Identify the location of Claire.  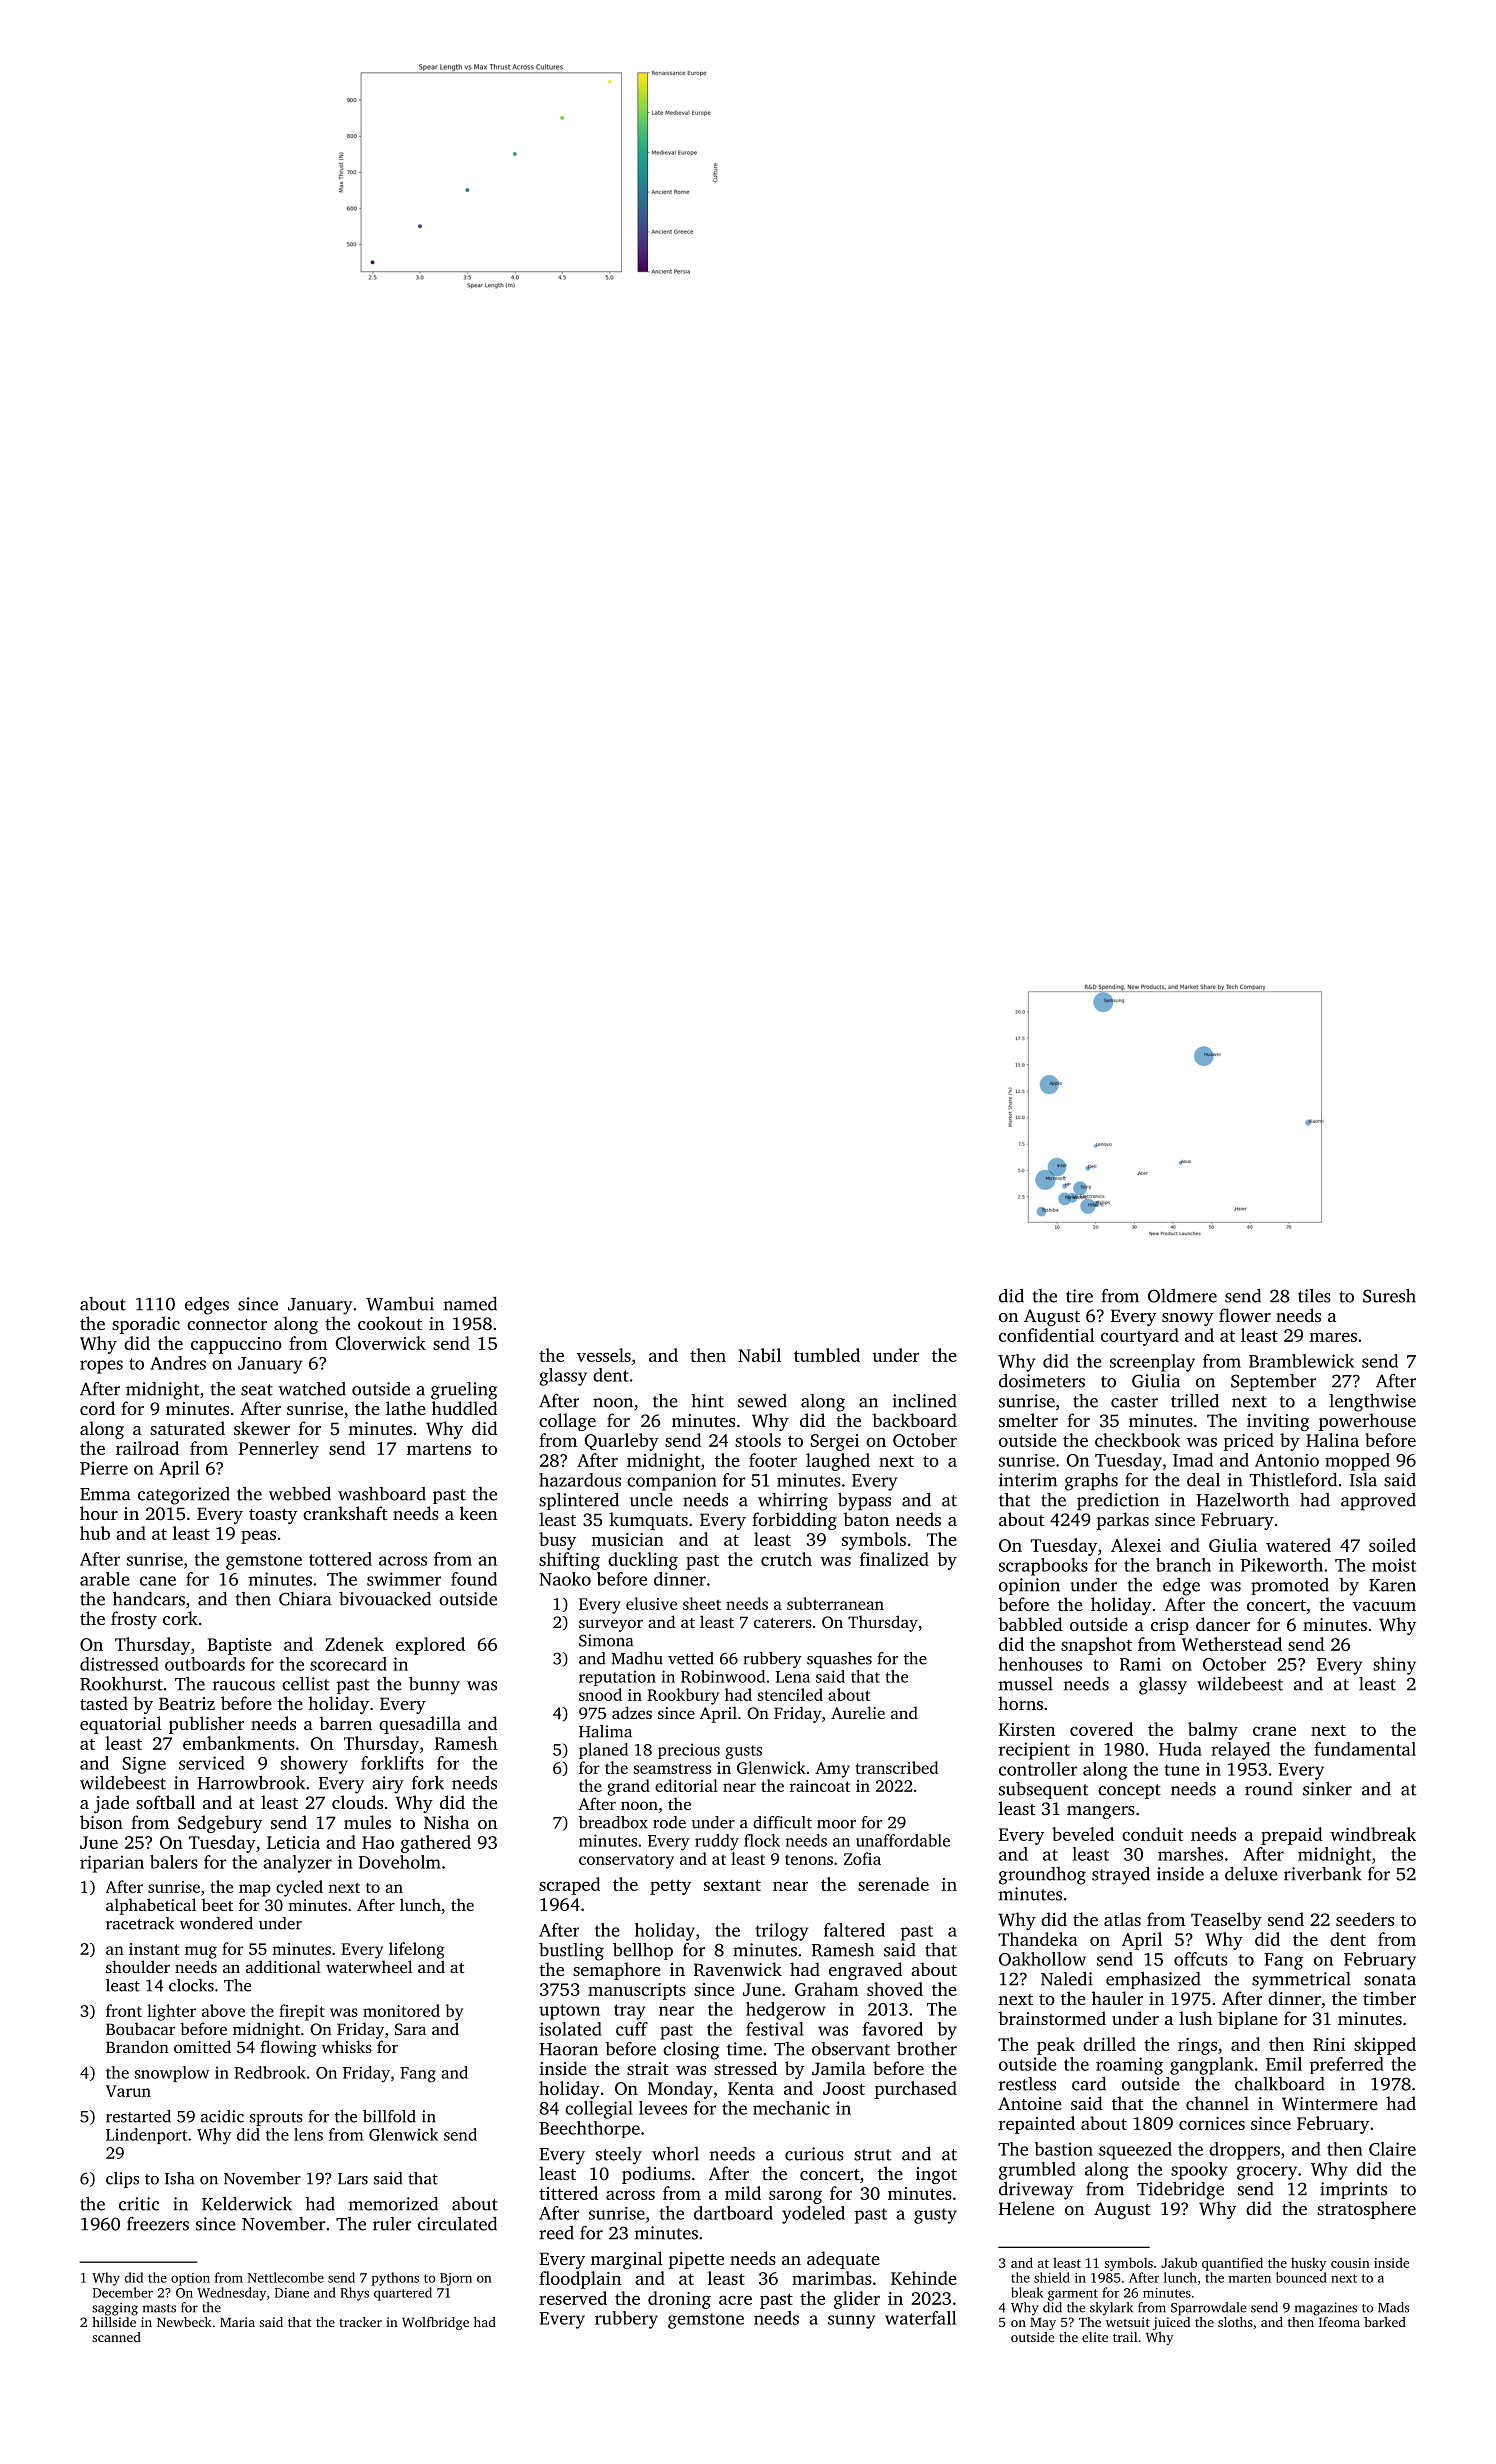
(1392, 2149).
